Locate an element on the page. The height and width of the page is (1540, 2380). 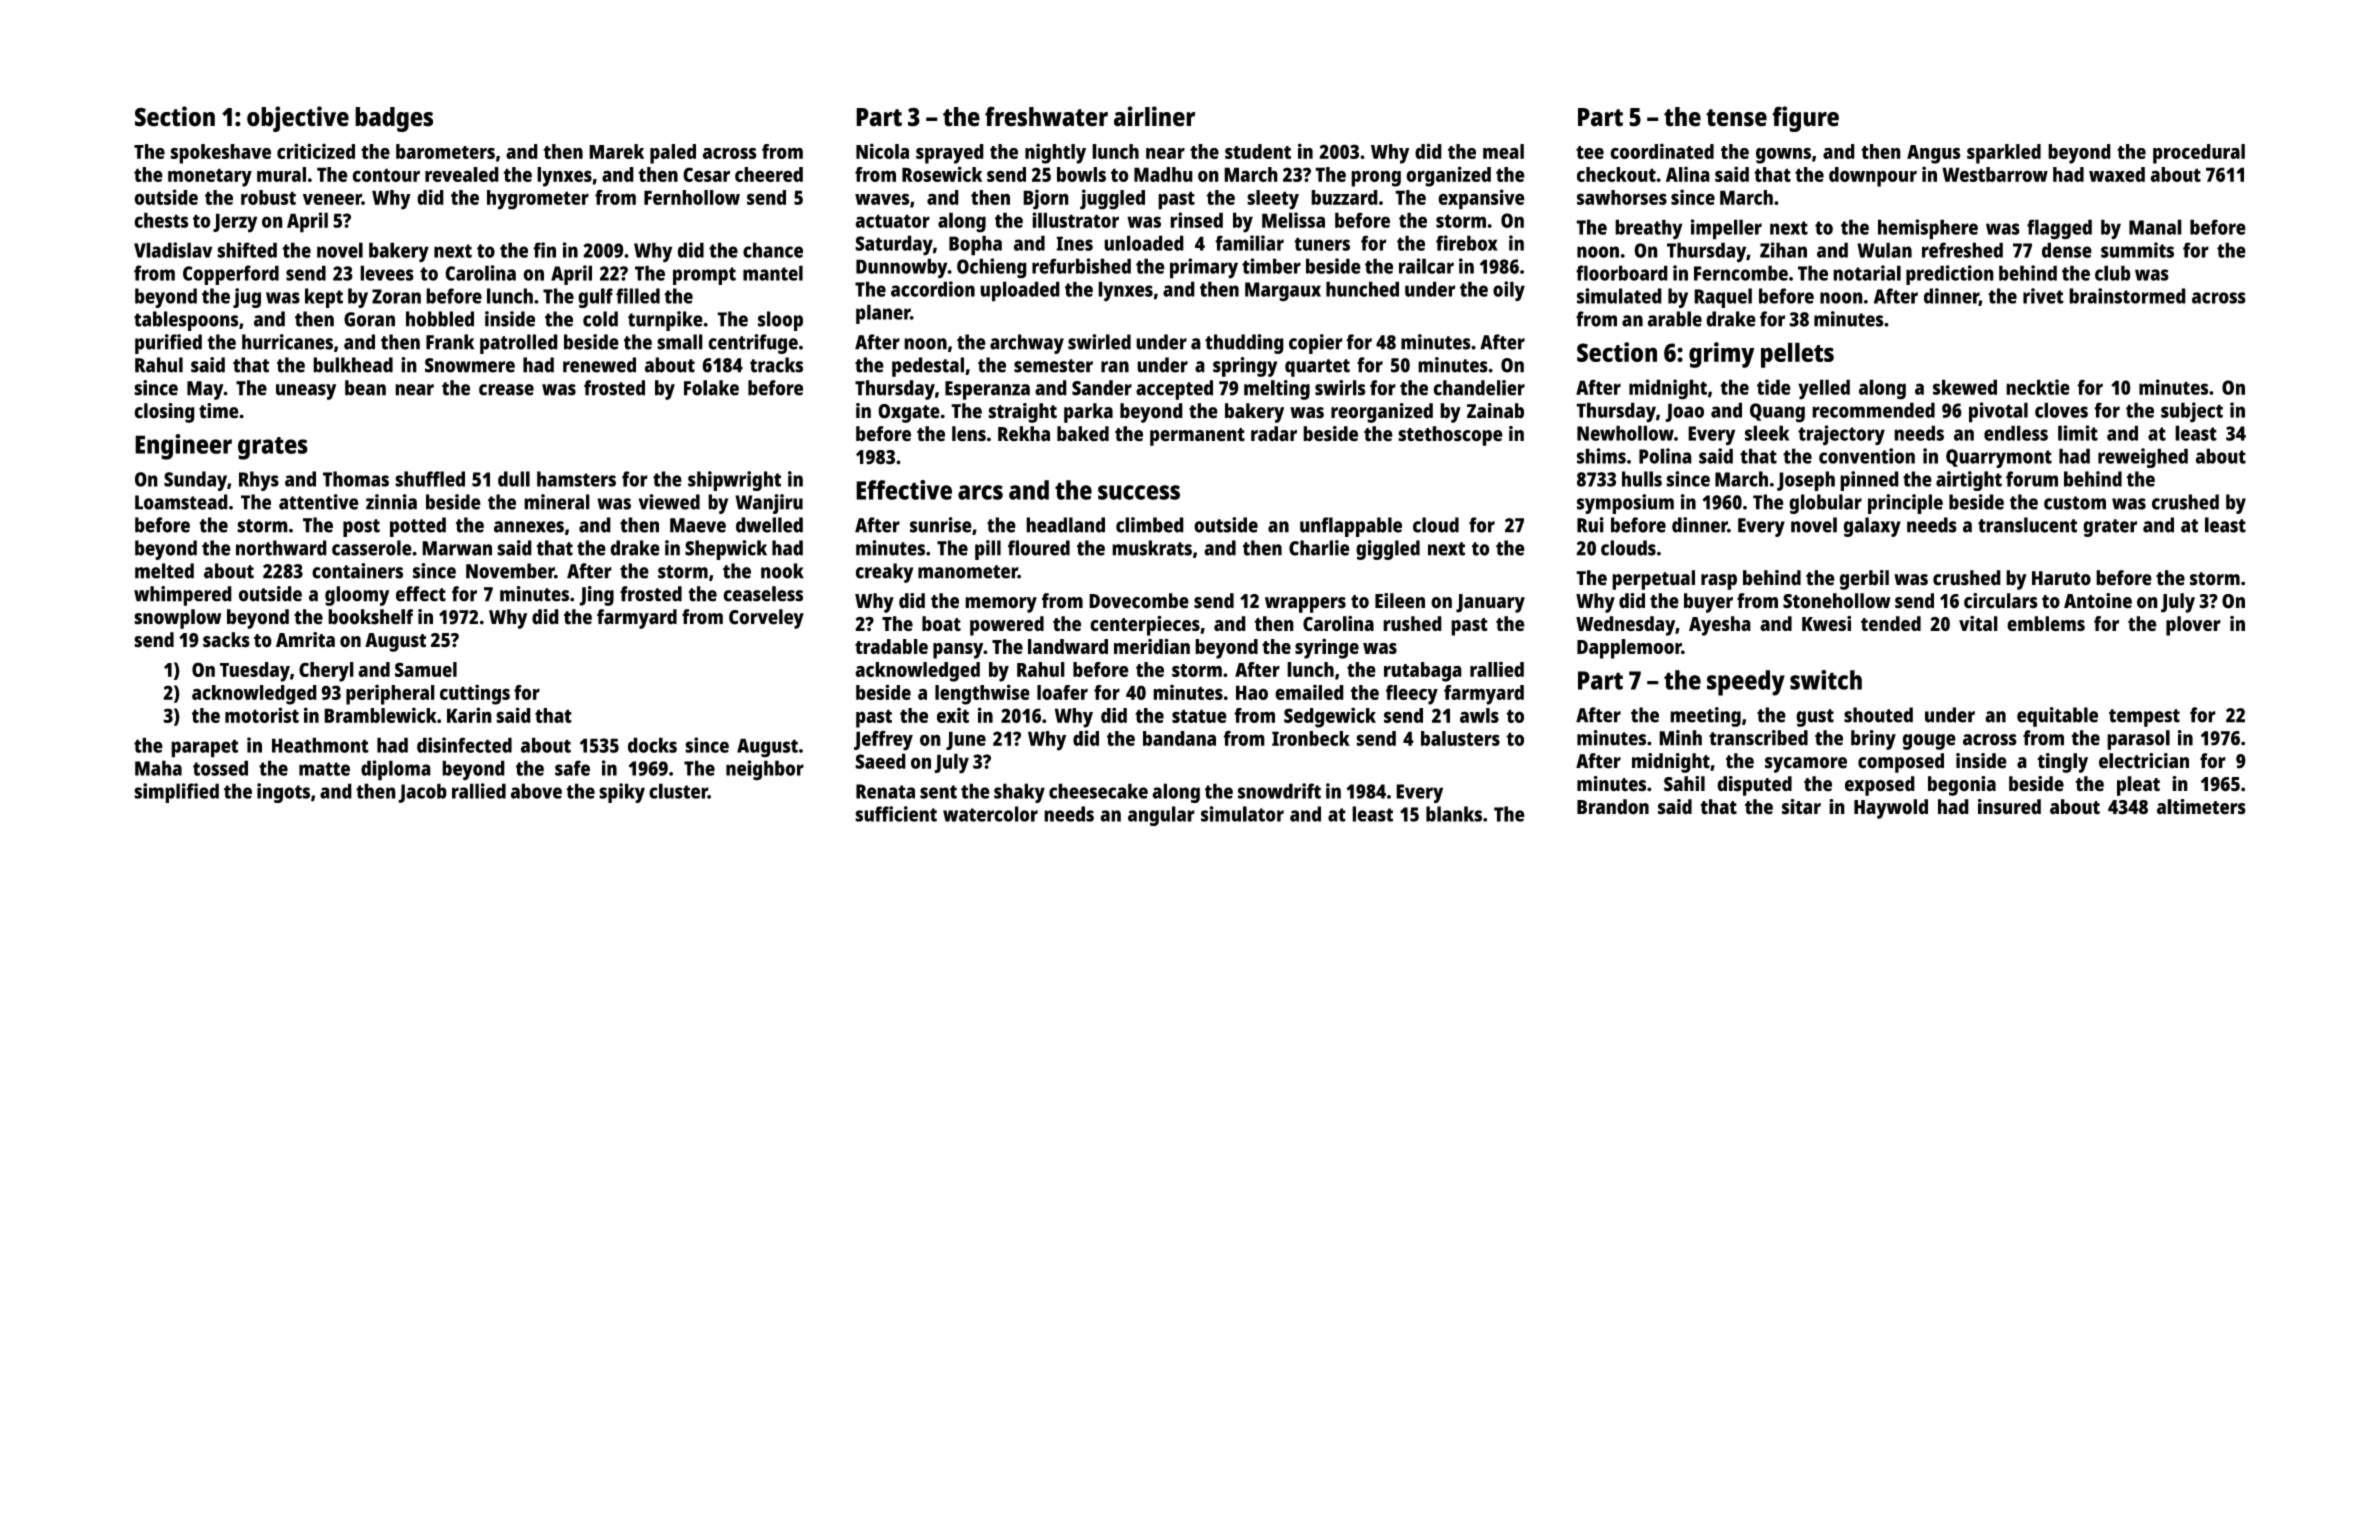
November is located at coordinates (510, 571).
